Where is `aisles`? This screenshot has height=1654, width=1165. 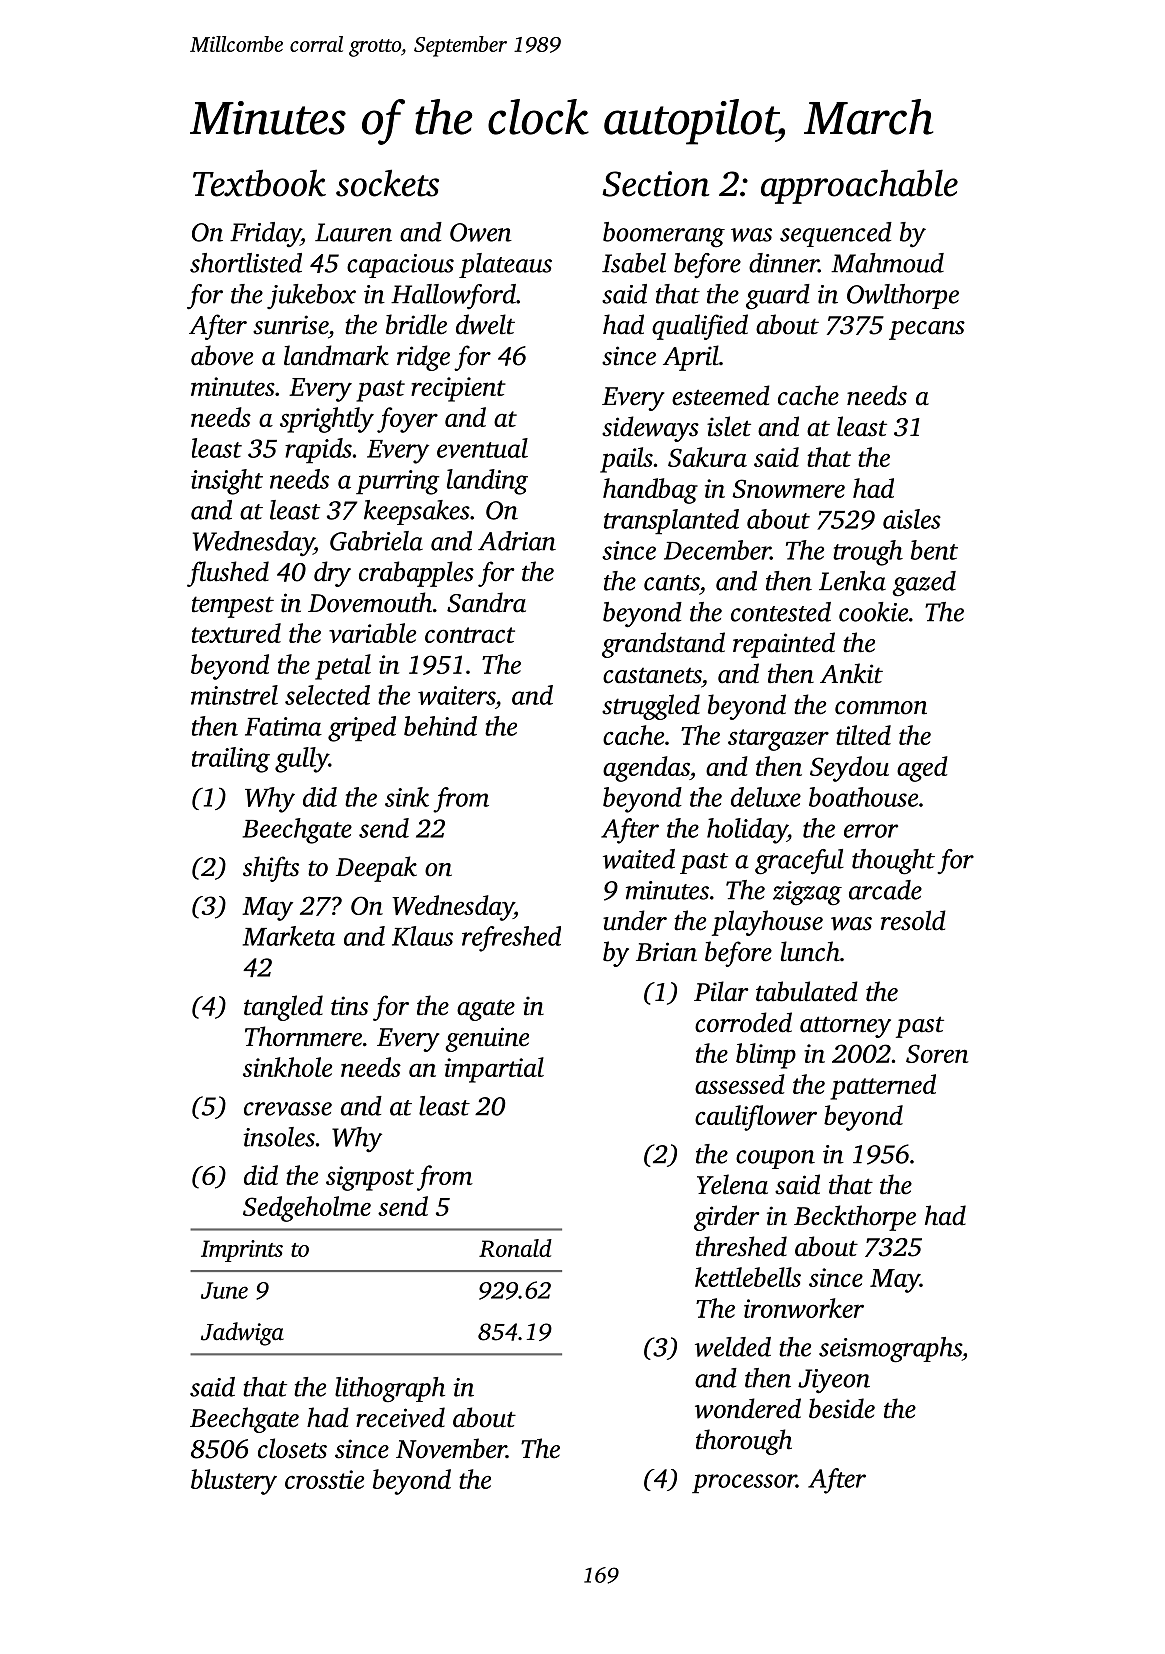 aisles is located at coordinates (912, 519).
